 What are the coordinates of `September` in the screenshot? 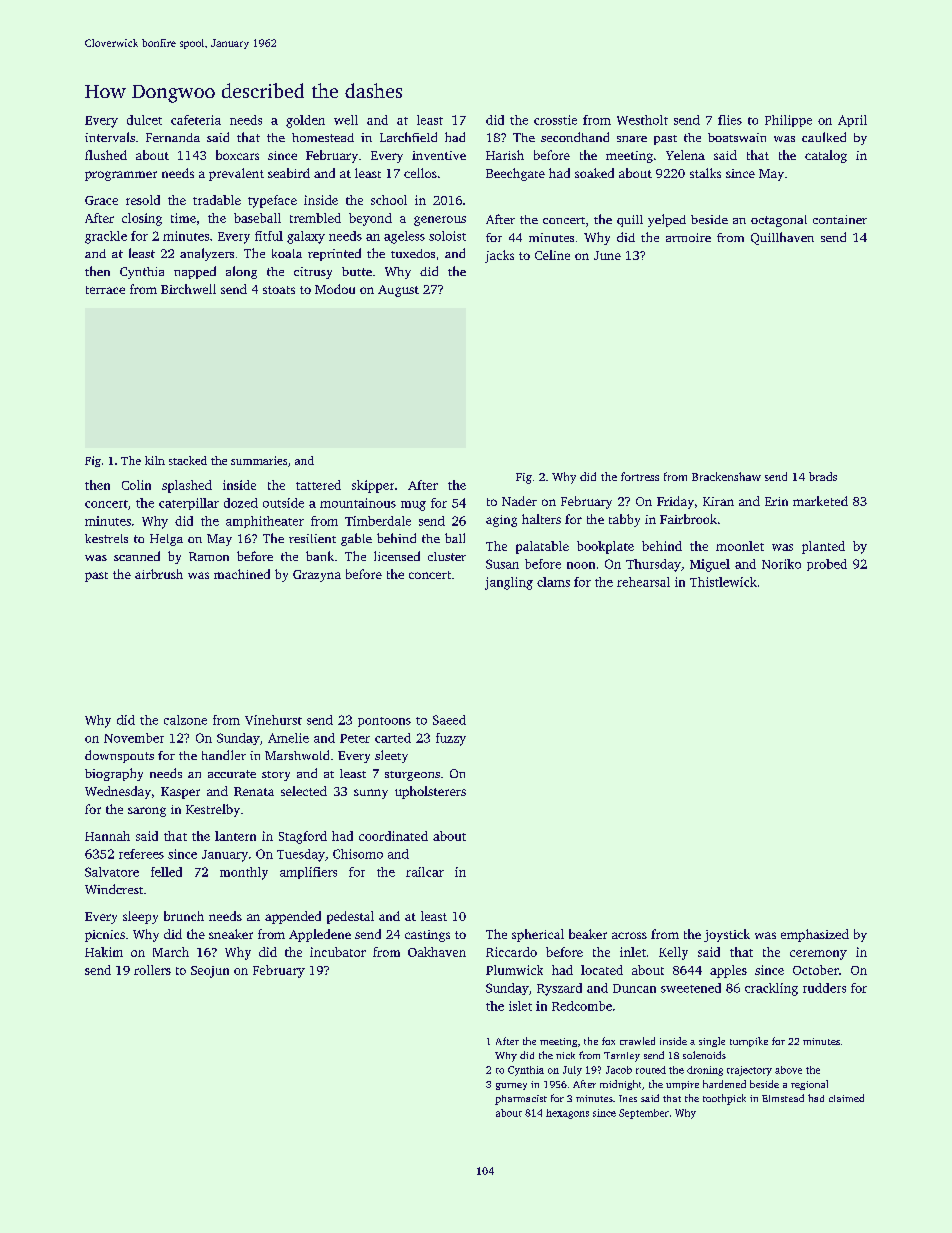 It's located at (644, 1114).
